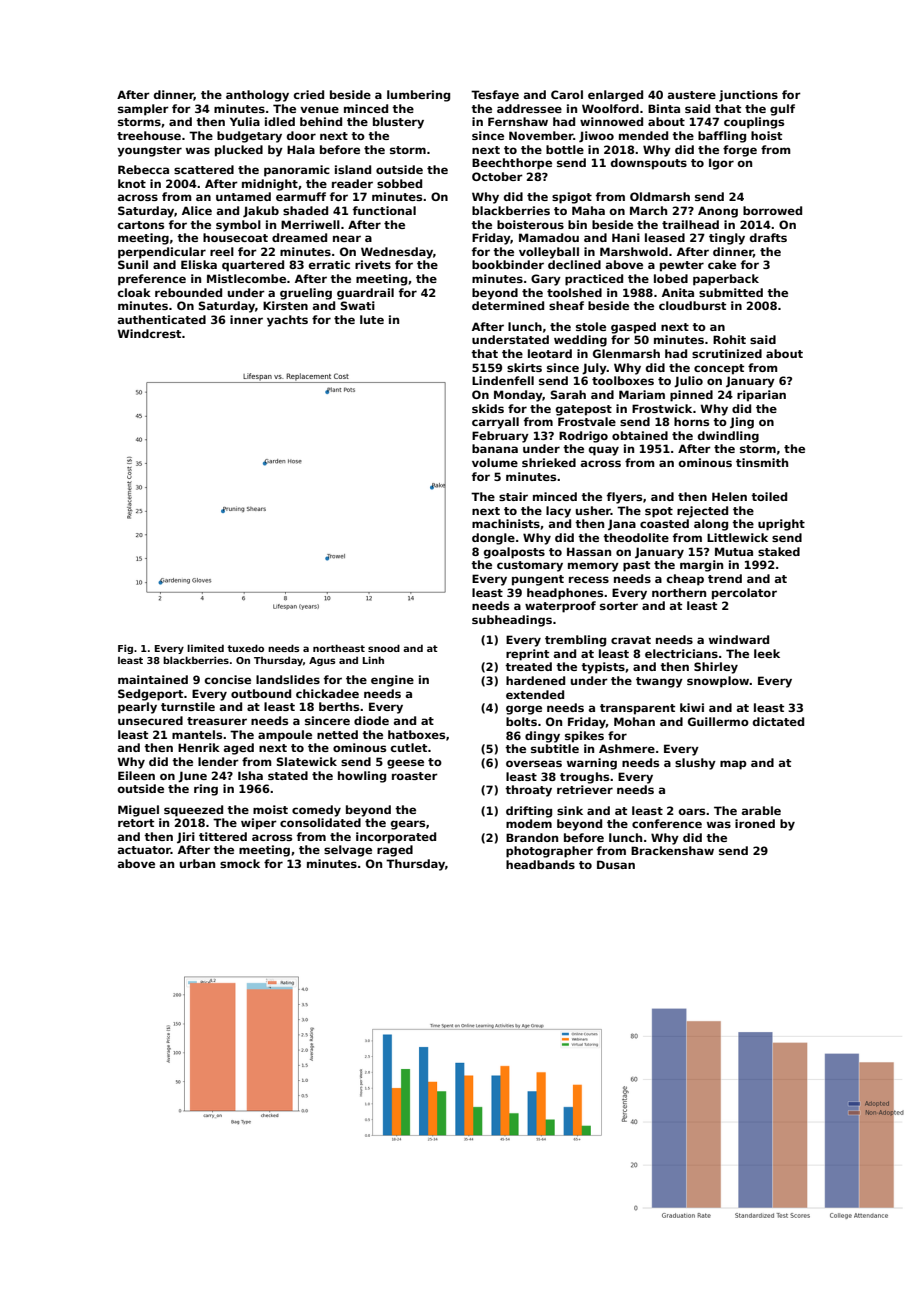  What do you see at coordinates (409, 747) in the document?
I see `cutlet` at bounding box center [409, 747].
